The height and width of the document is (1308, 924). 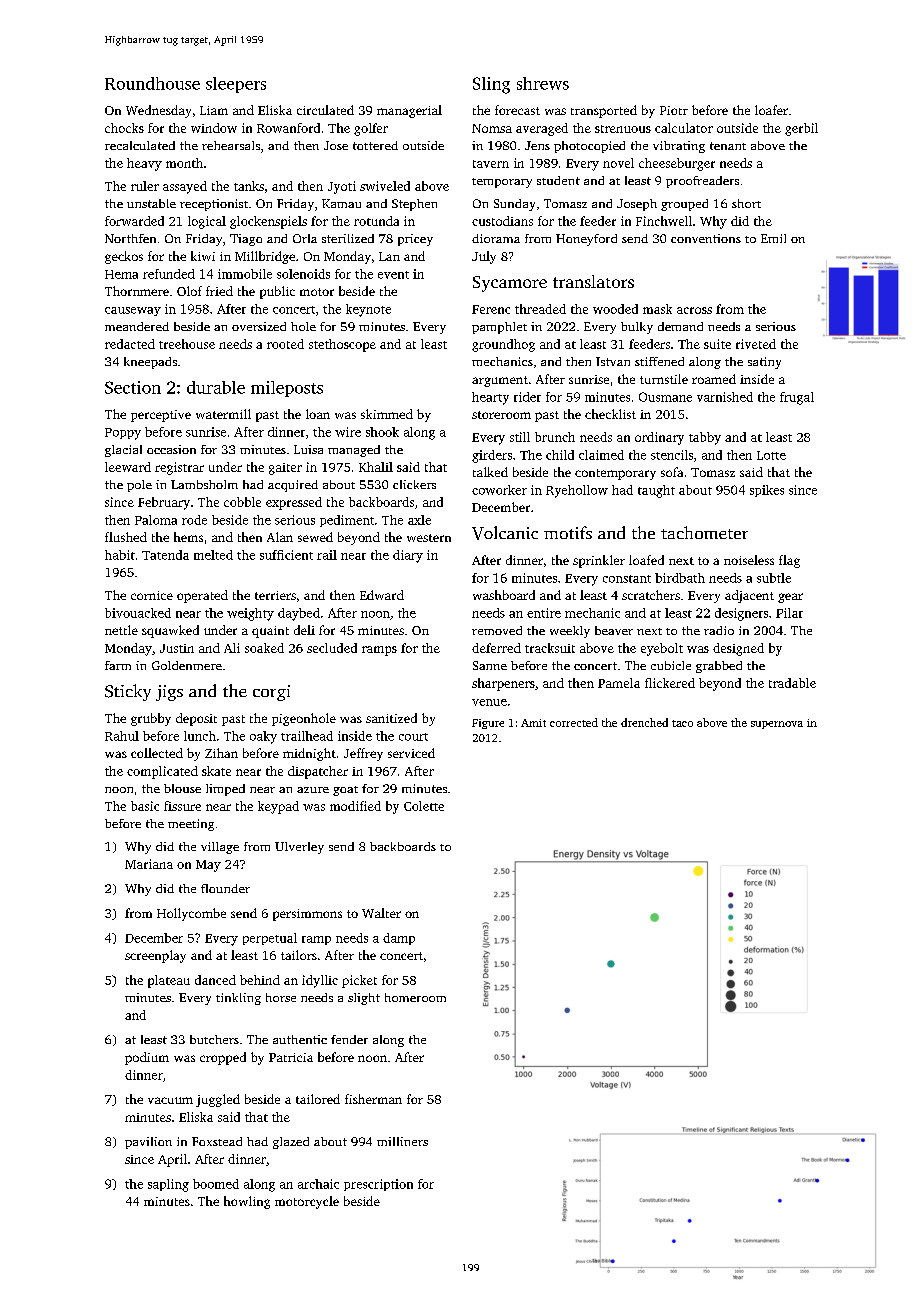 What do you see at coordinates (705, 438) in the document?
I see `tabby` at bounding box center [705, 438].
